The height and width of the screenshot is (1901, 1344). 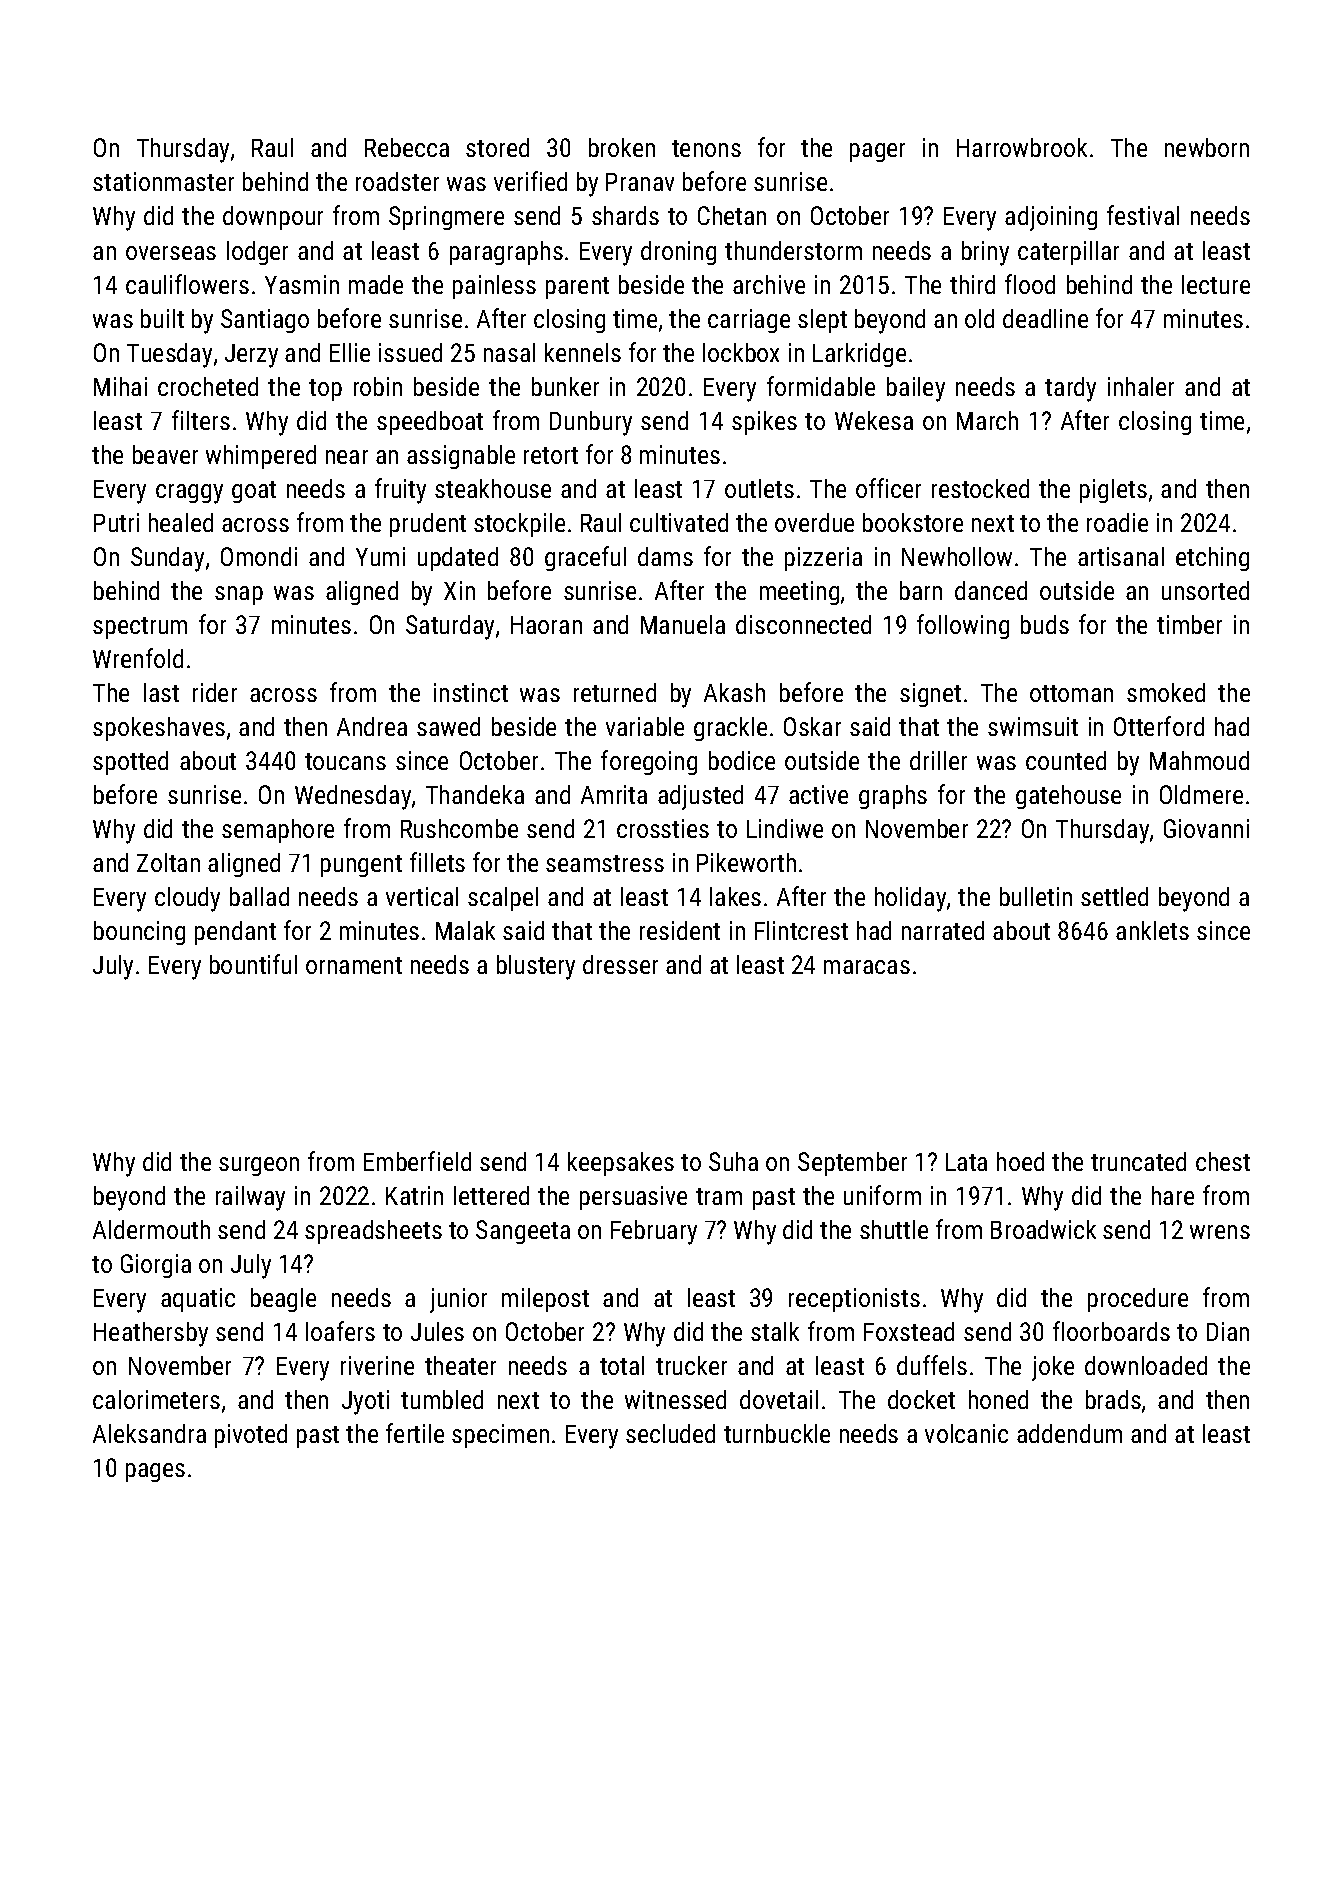 What do you see at coordinates (577, 288) in the screenshot?
I see `parent` at bounding box center [577, 288].
